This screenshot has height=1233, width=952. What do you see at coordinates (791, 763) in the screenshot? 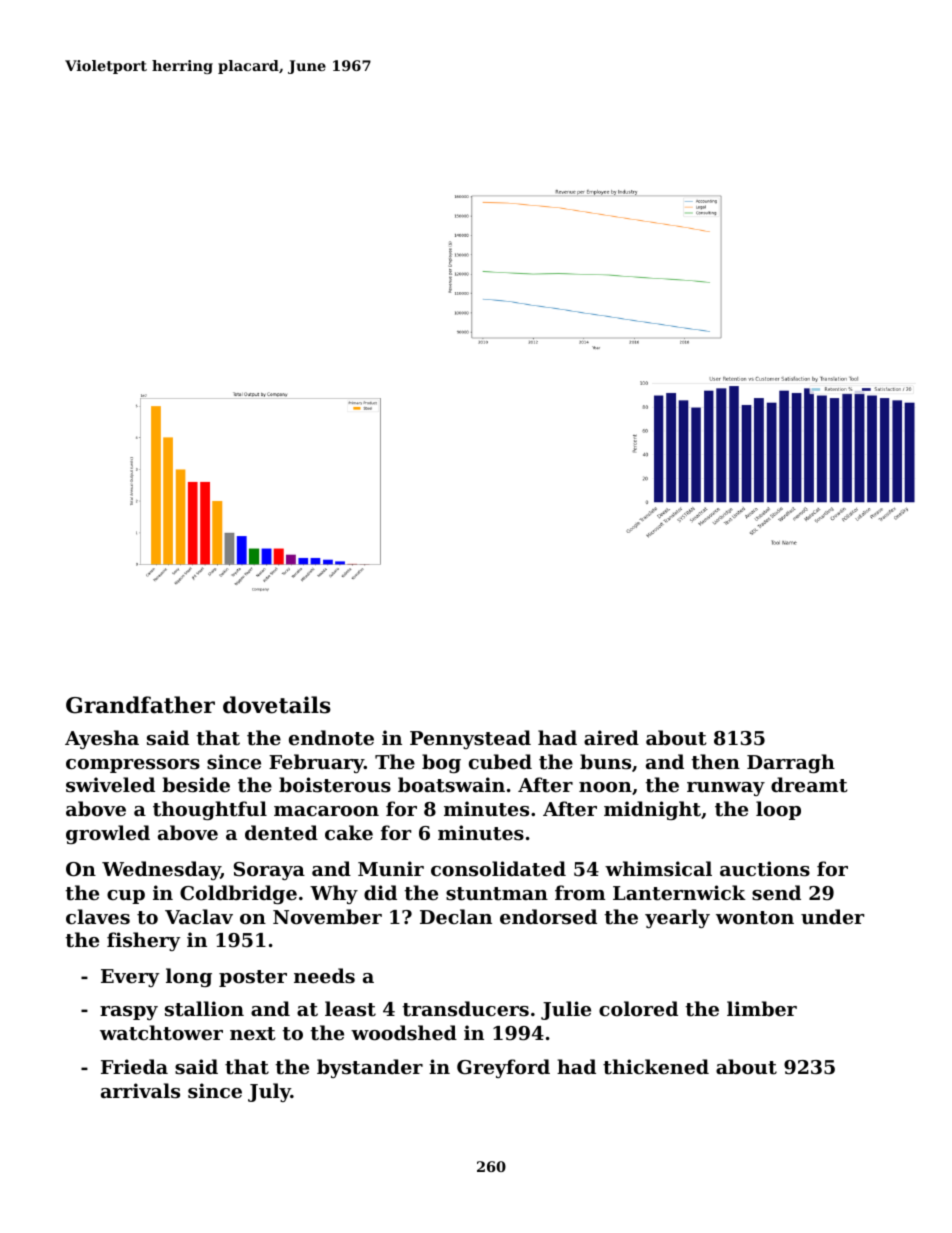
I see `Darragh` at bounding box center [791, 763].
